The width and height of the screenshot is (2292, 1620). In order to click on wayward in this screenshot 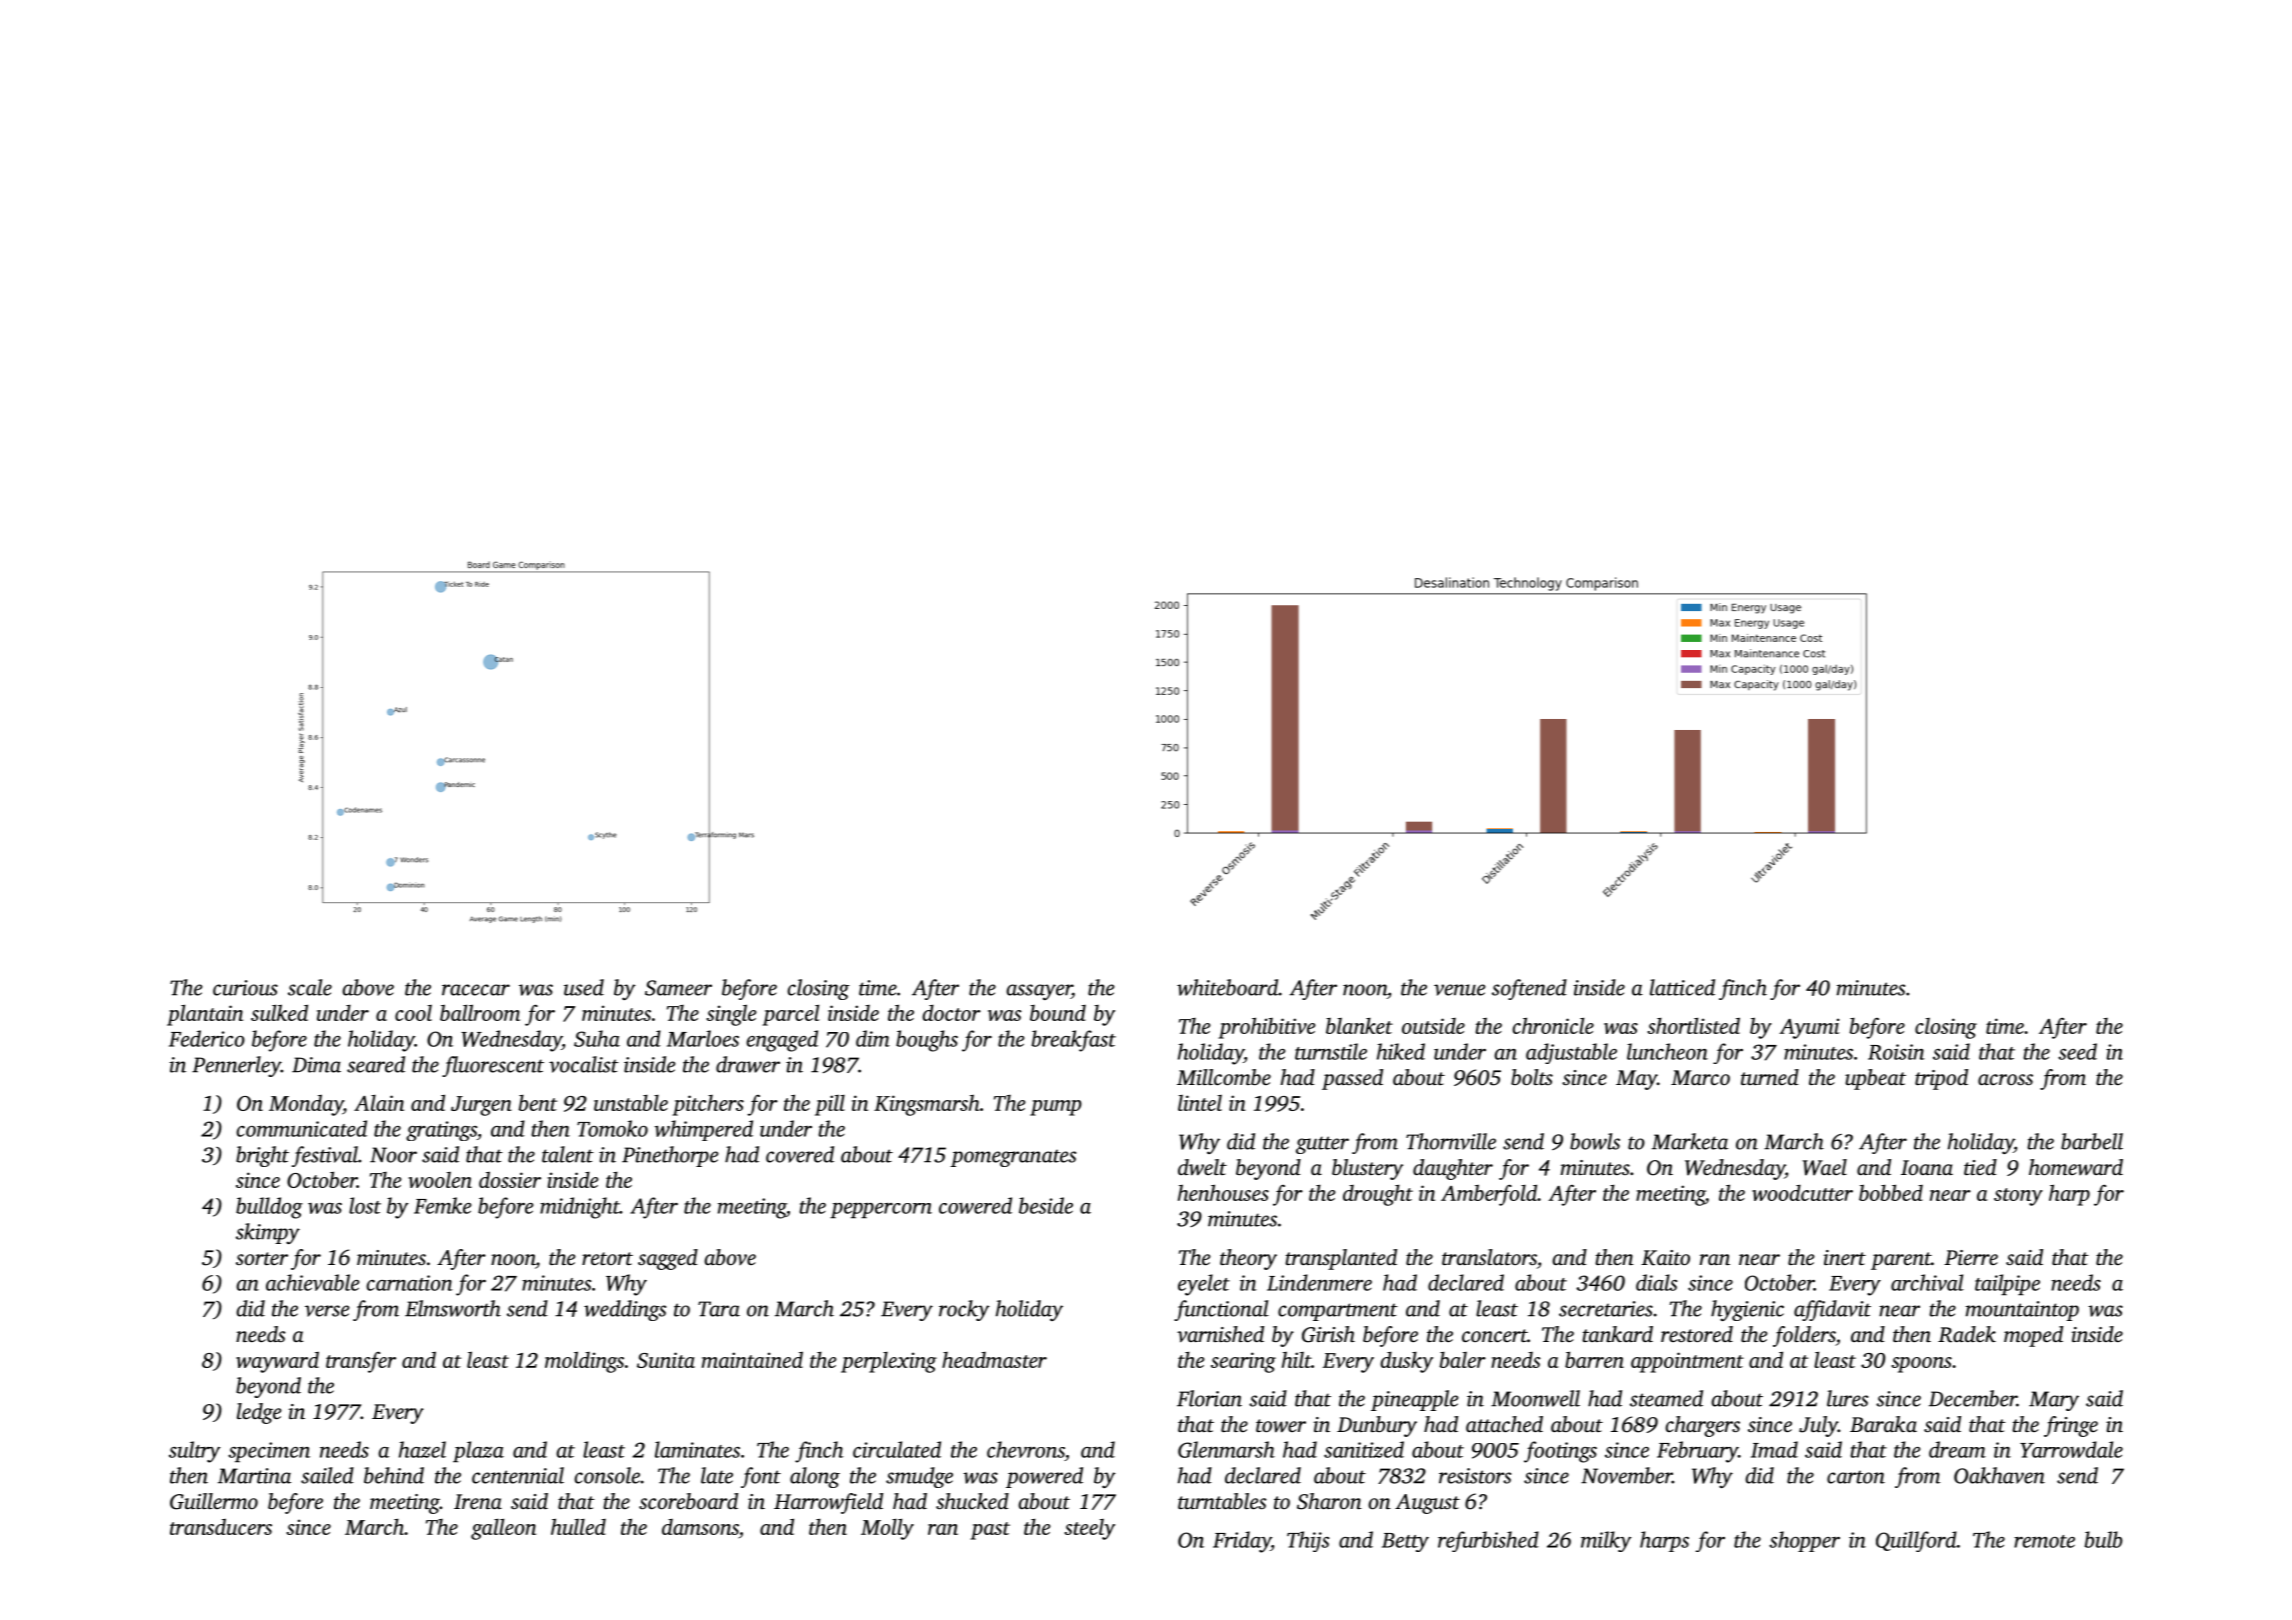, I will do `click(277, 1362)`.
